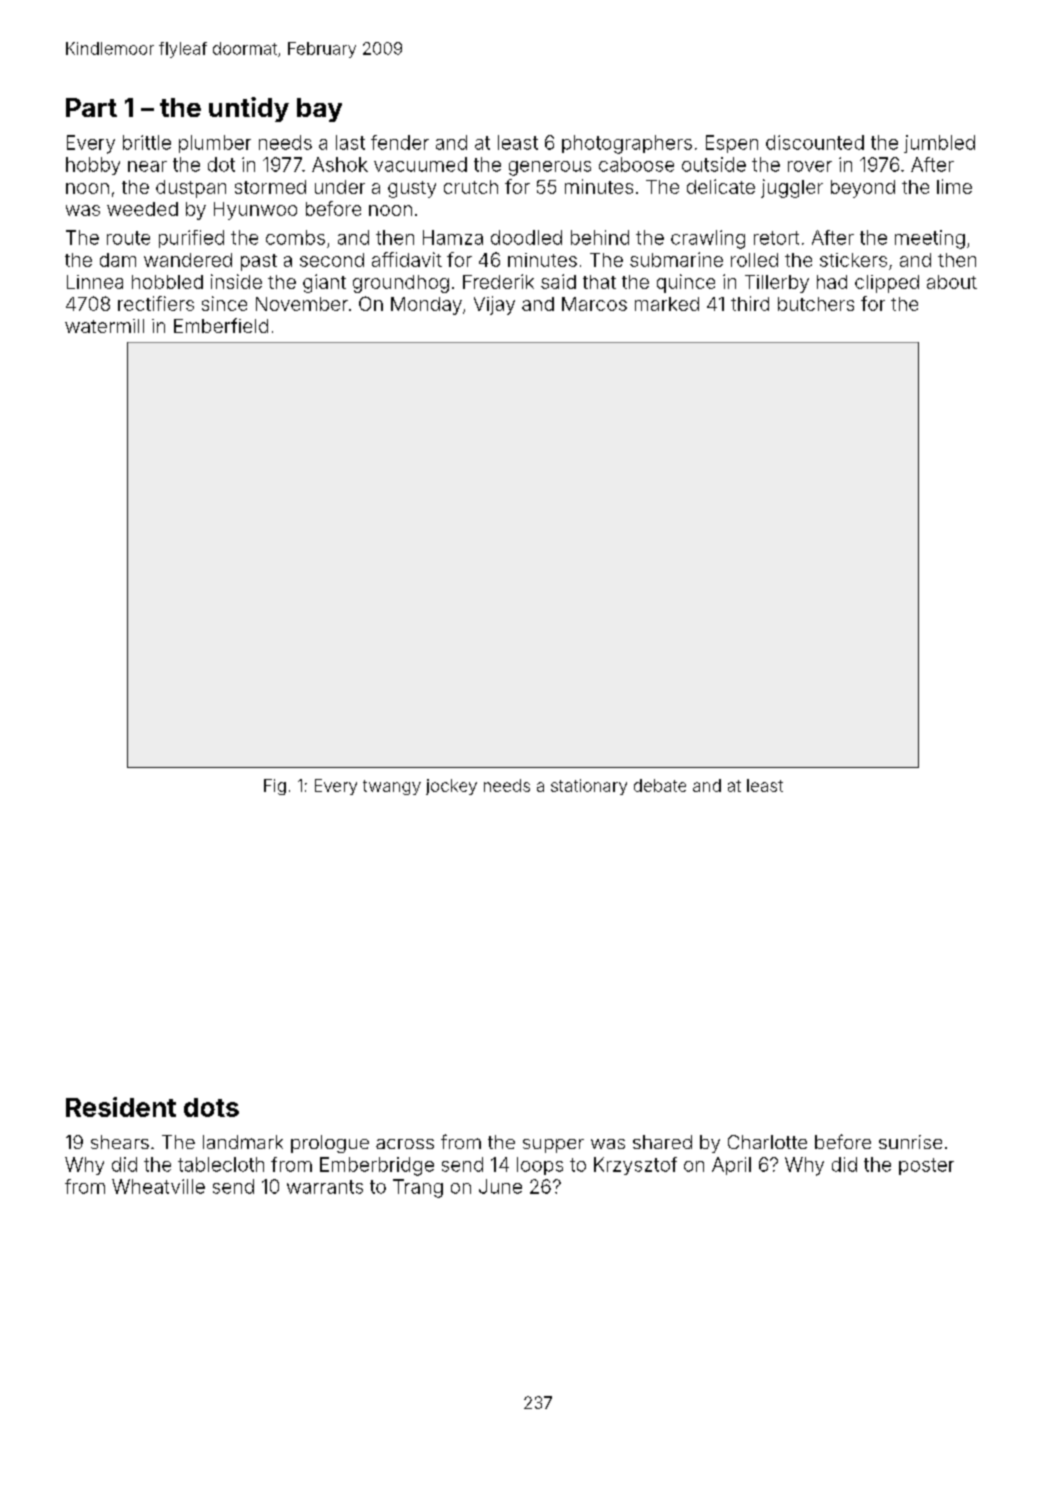 This screenshot has height=1486, width=1046. What do you see at coordinates (660, 785) in the screenshot?
I see `debate` at bounding box center [660, 785].
